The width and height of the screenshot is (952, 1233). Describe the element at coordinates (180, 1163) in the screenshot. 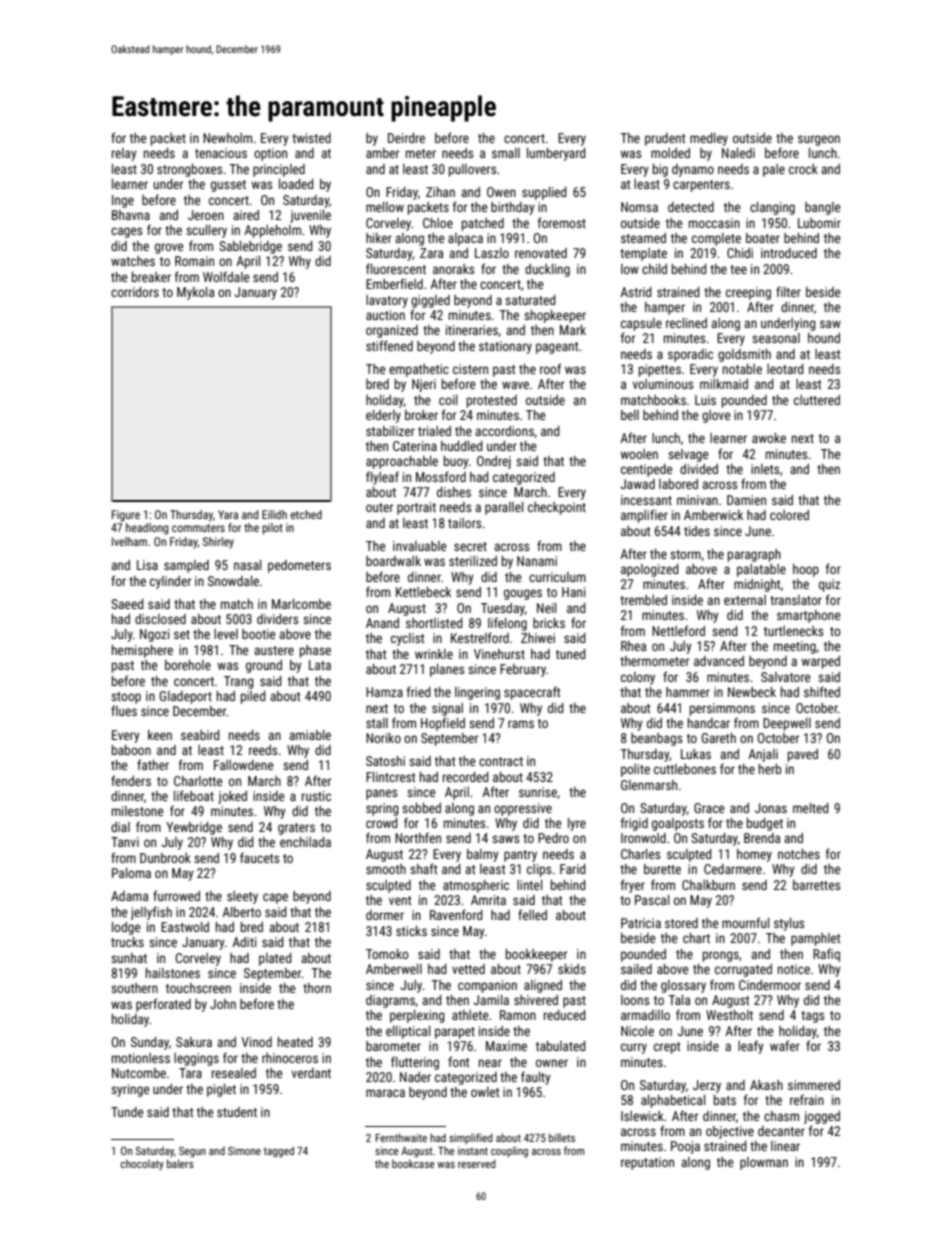

I see `balers` at that location.
